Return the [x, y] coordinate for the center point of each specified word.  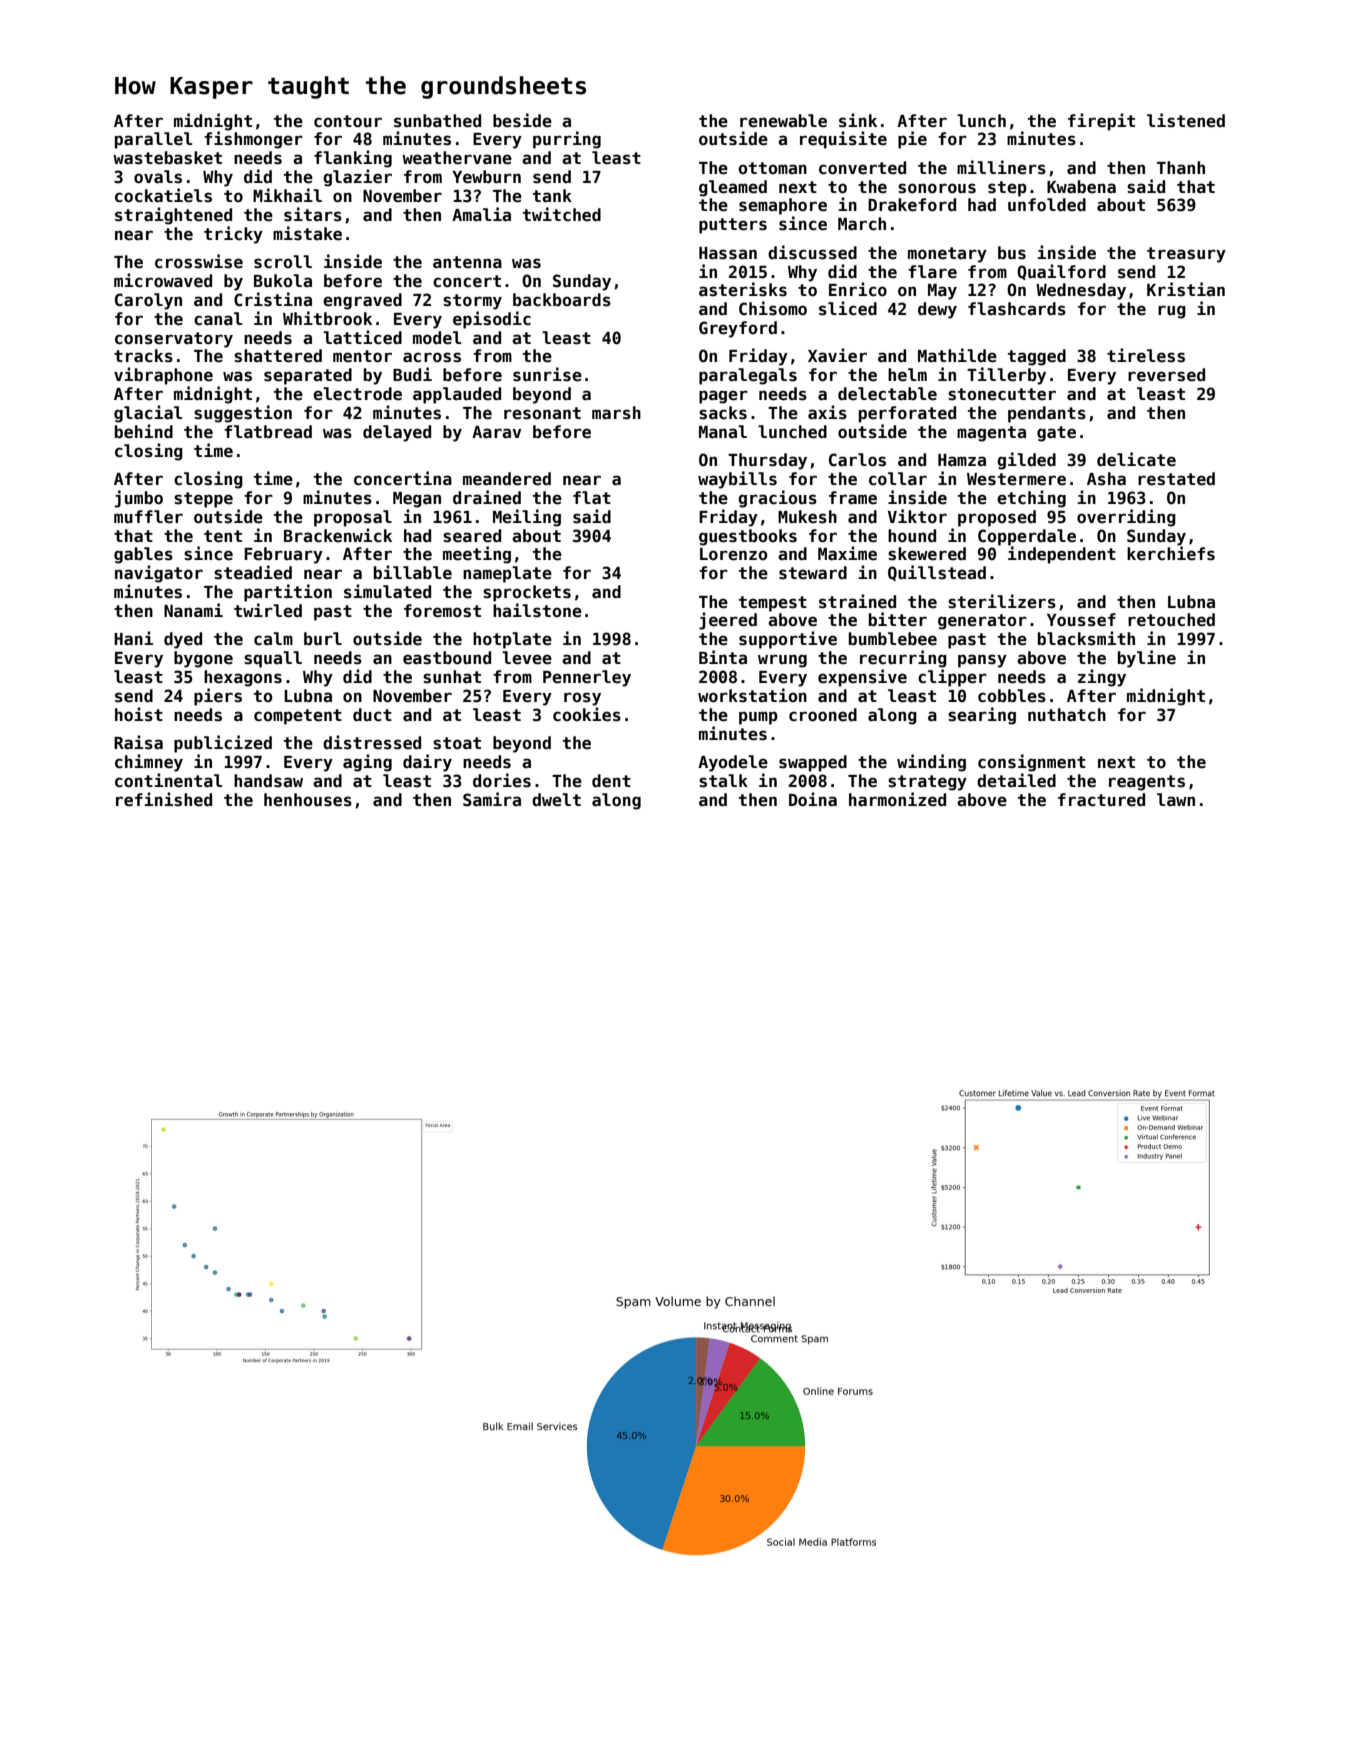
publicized [223, 744]
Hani [133, 638]
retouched [1171, 620]
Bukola [283, 280]
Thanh [1181, 168]
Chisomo [773, 308]
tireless [1146, 355]
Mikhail [287, 195]
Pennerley [587, 678]
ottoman [772, 168]
